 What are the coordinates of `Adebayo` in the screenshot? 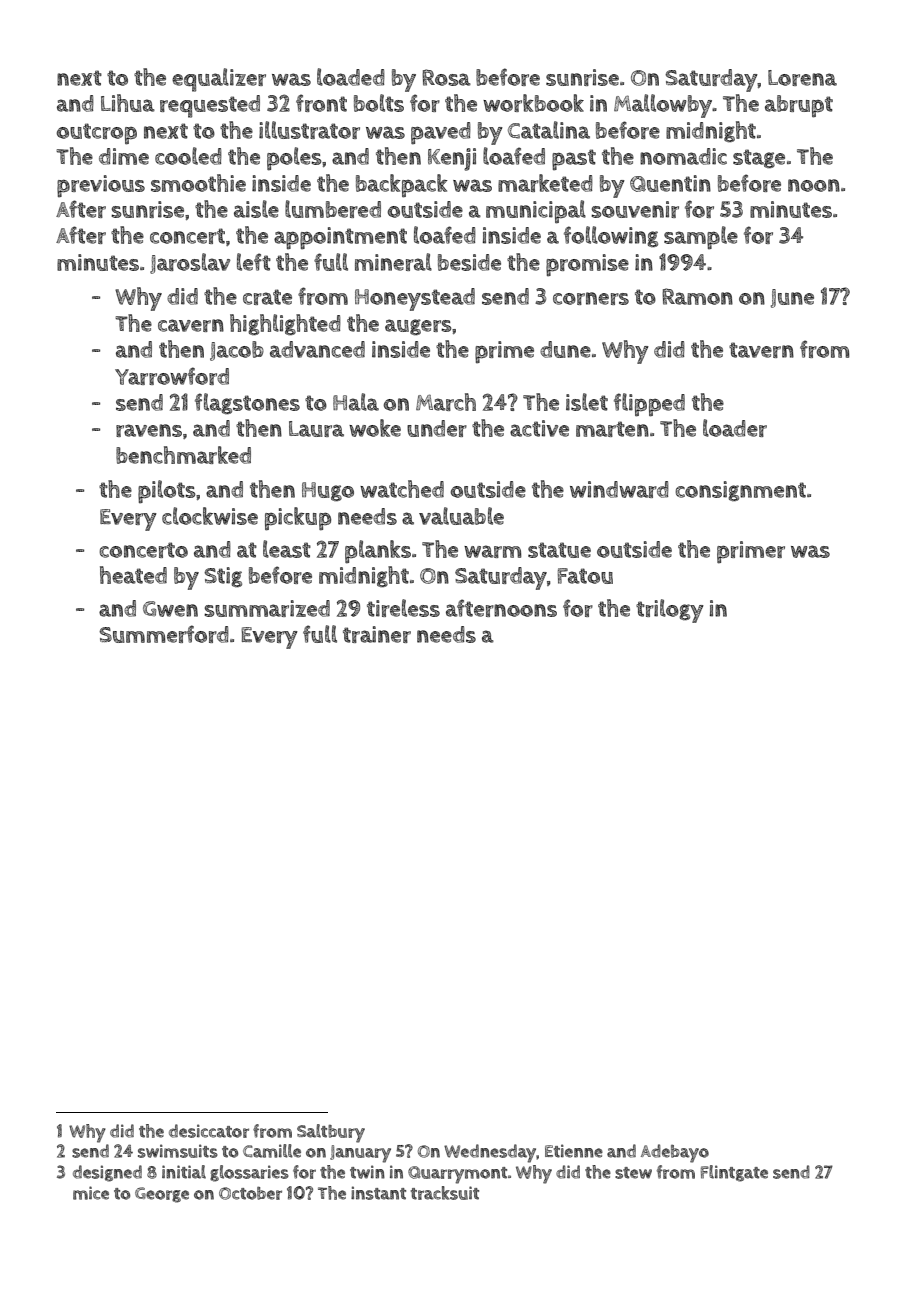 It's located at (675, 1153).
